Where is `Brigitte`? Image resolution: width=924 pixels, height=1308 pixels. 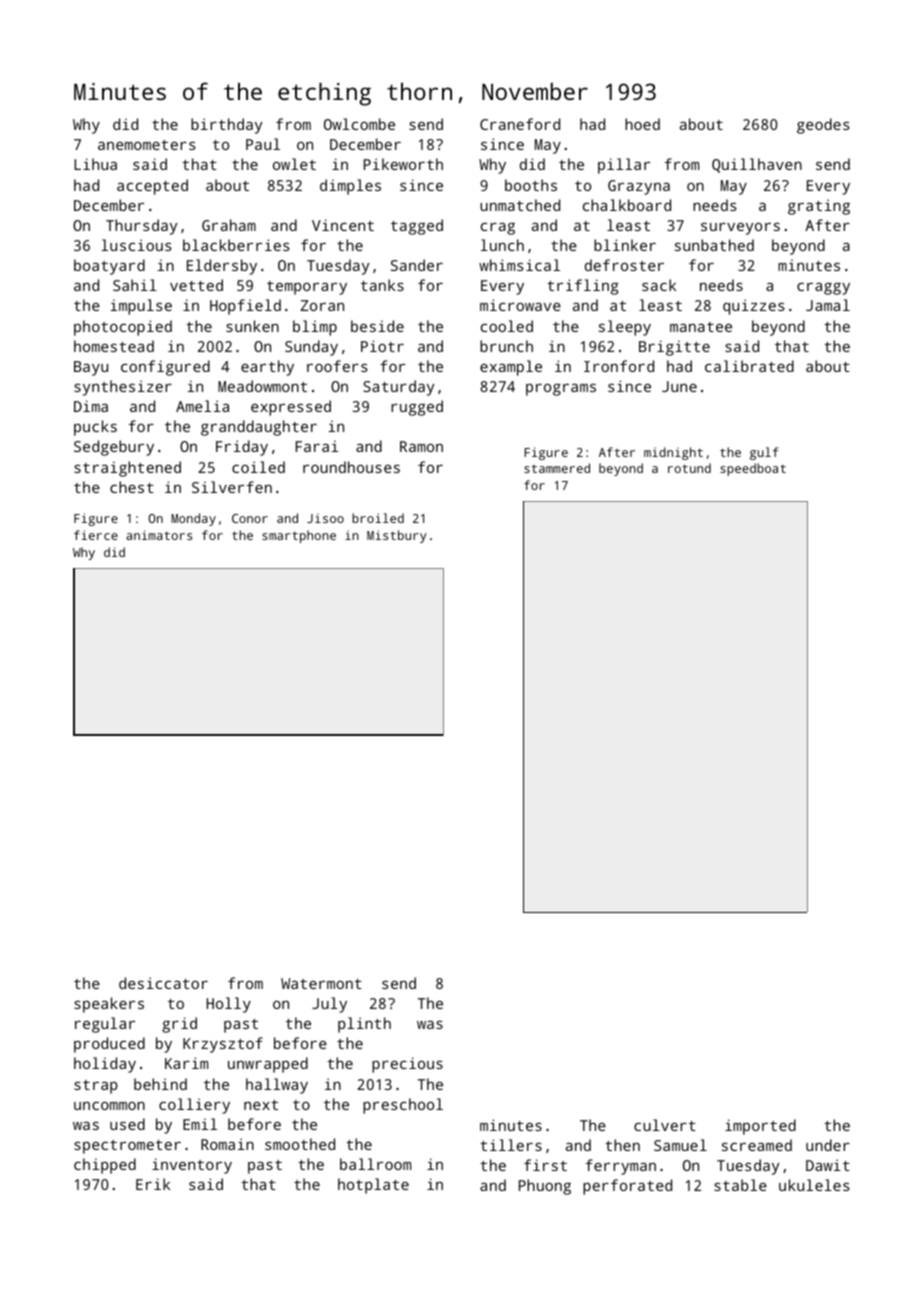 Brigitte is located at coordinates (674, 348).
